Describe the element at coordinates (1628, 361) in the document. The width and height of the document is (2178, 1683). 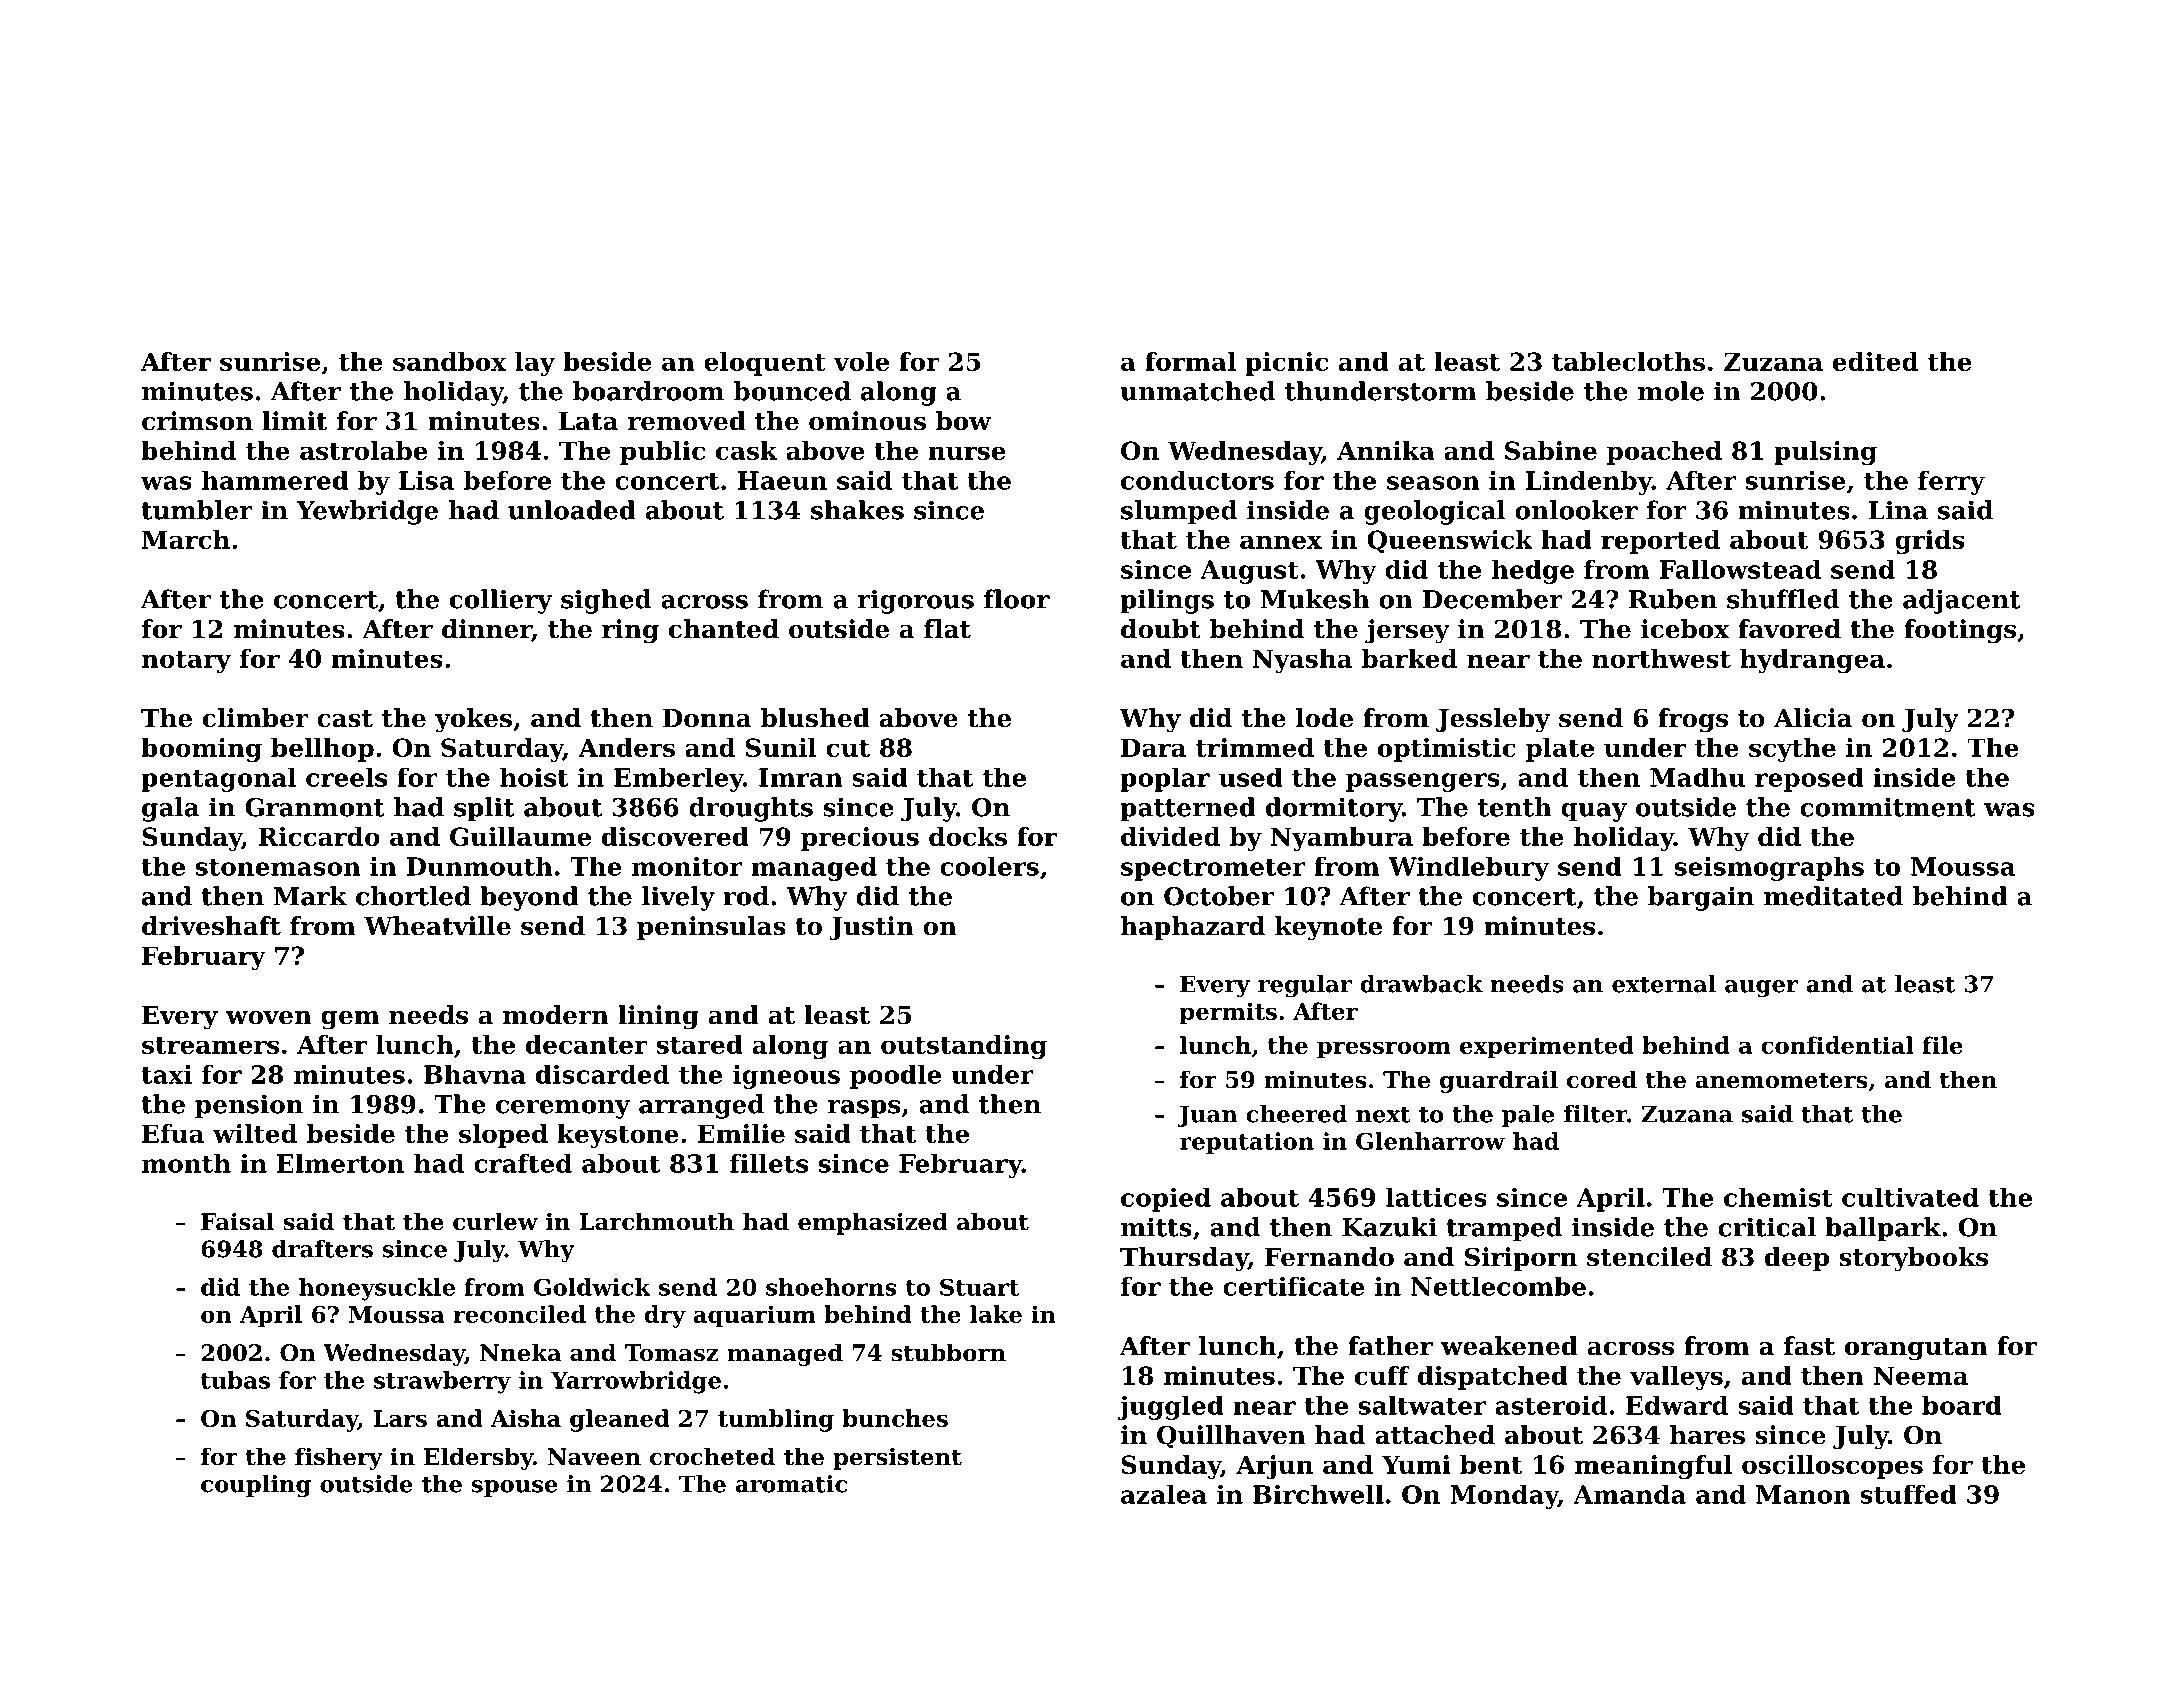
I see `tablecloths` at that location.
